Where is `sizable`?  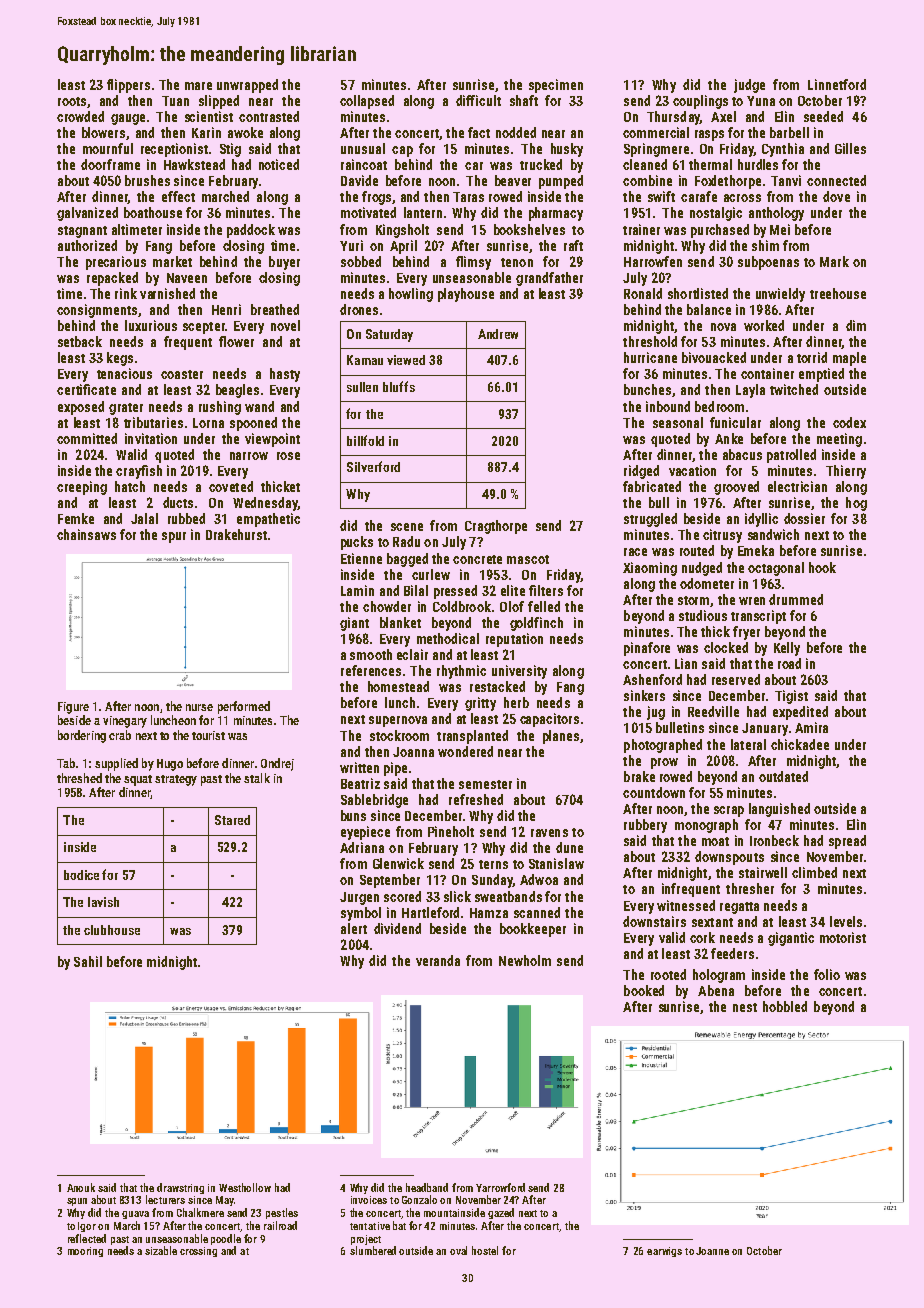
sizable is located at coordinates (161, 1250).
